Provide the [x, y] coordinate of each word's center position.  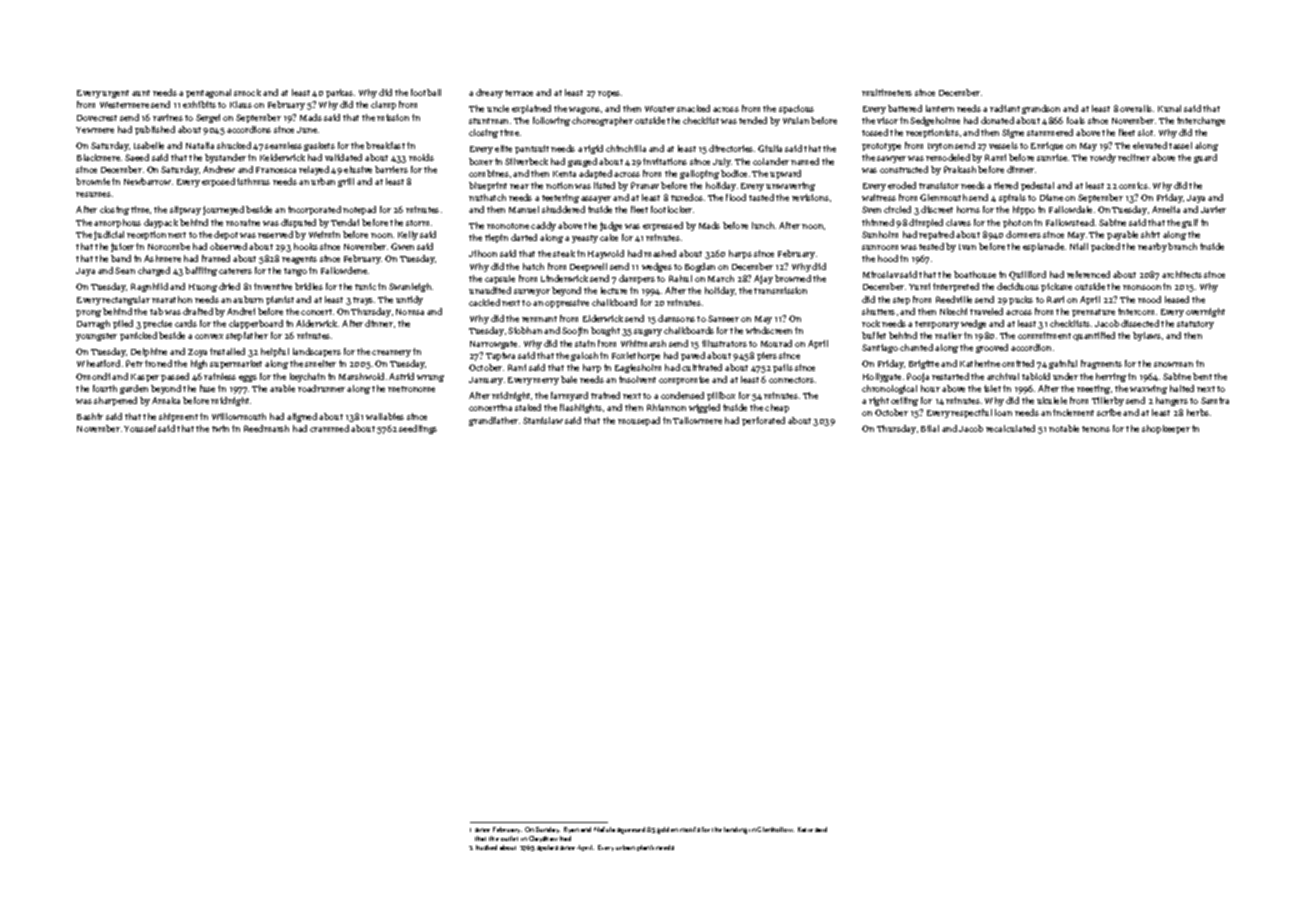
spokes [547, 848]
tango [295, 272]
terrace [519, 93]
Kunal [1169, 108]
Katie [805, 829]
